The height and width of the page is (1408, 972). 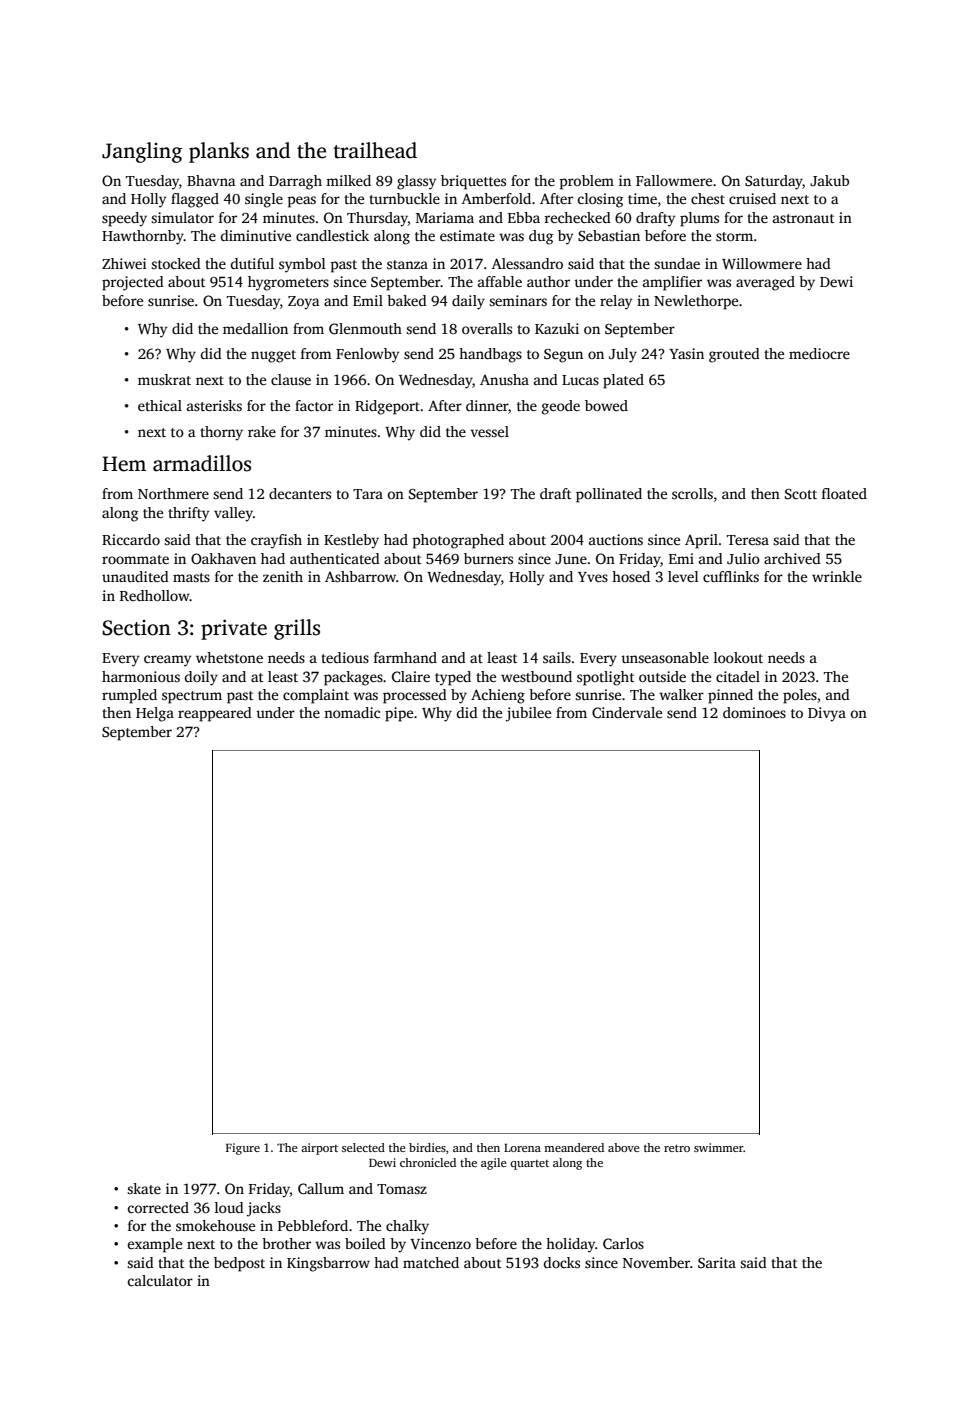 I want to click on Willowmere, so click(x=762, y=263).
